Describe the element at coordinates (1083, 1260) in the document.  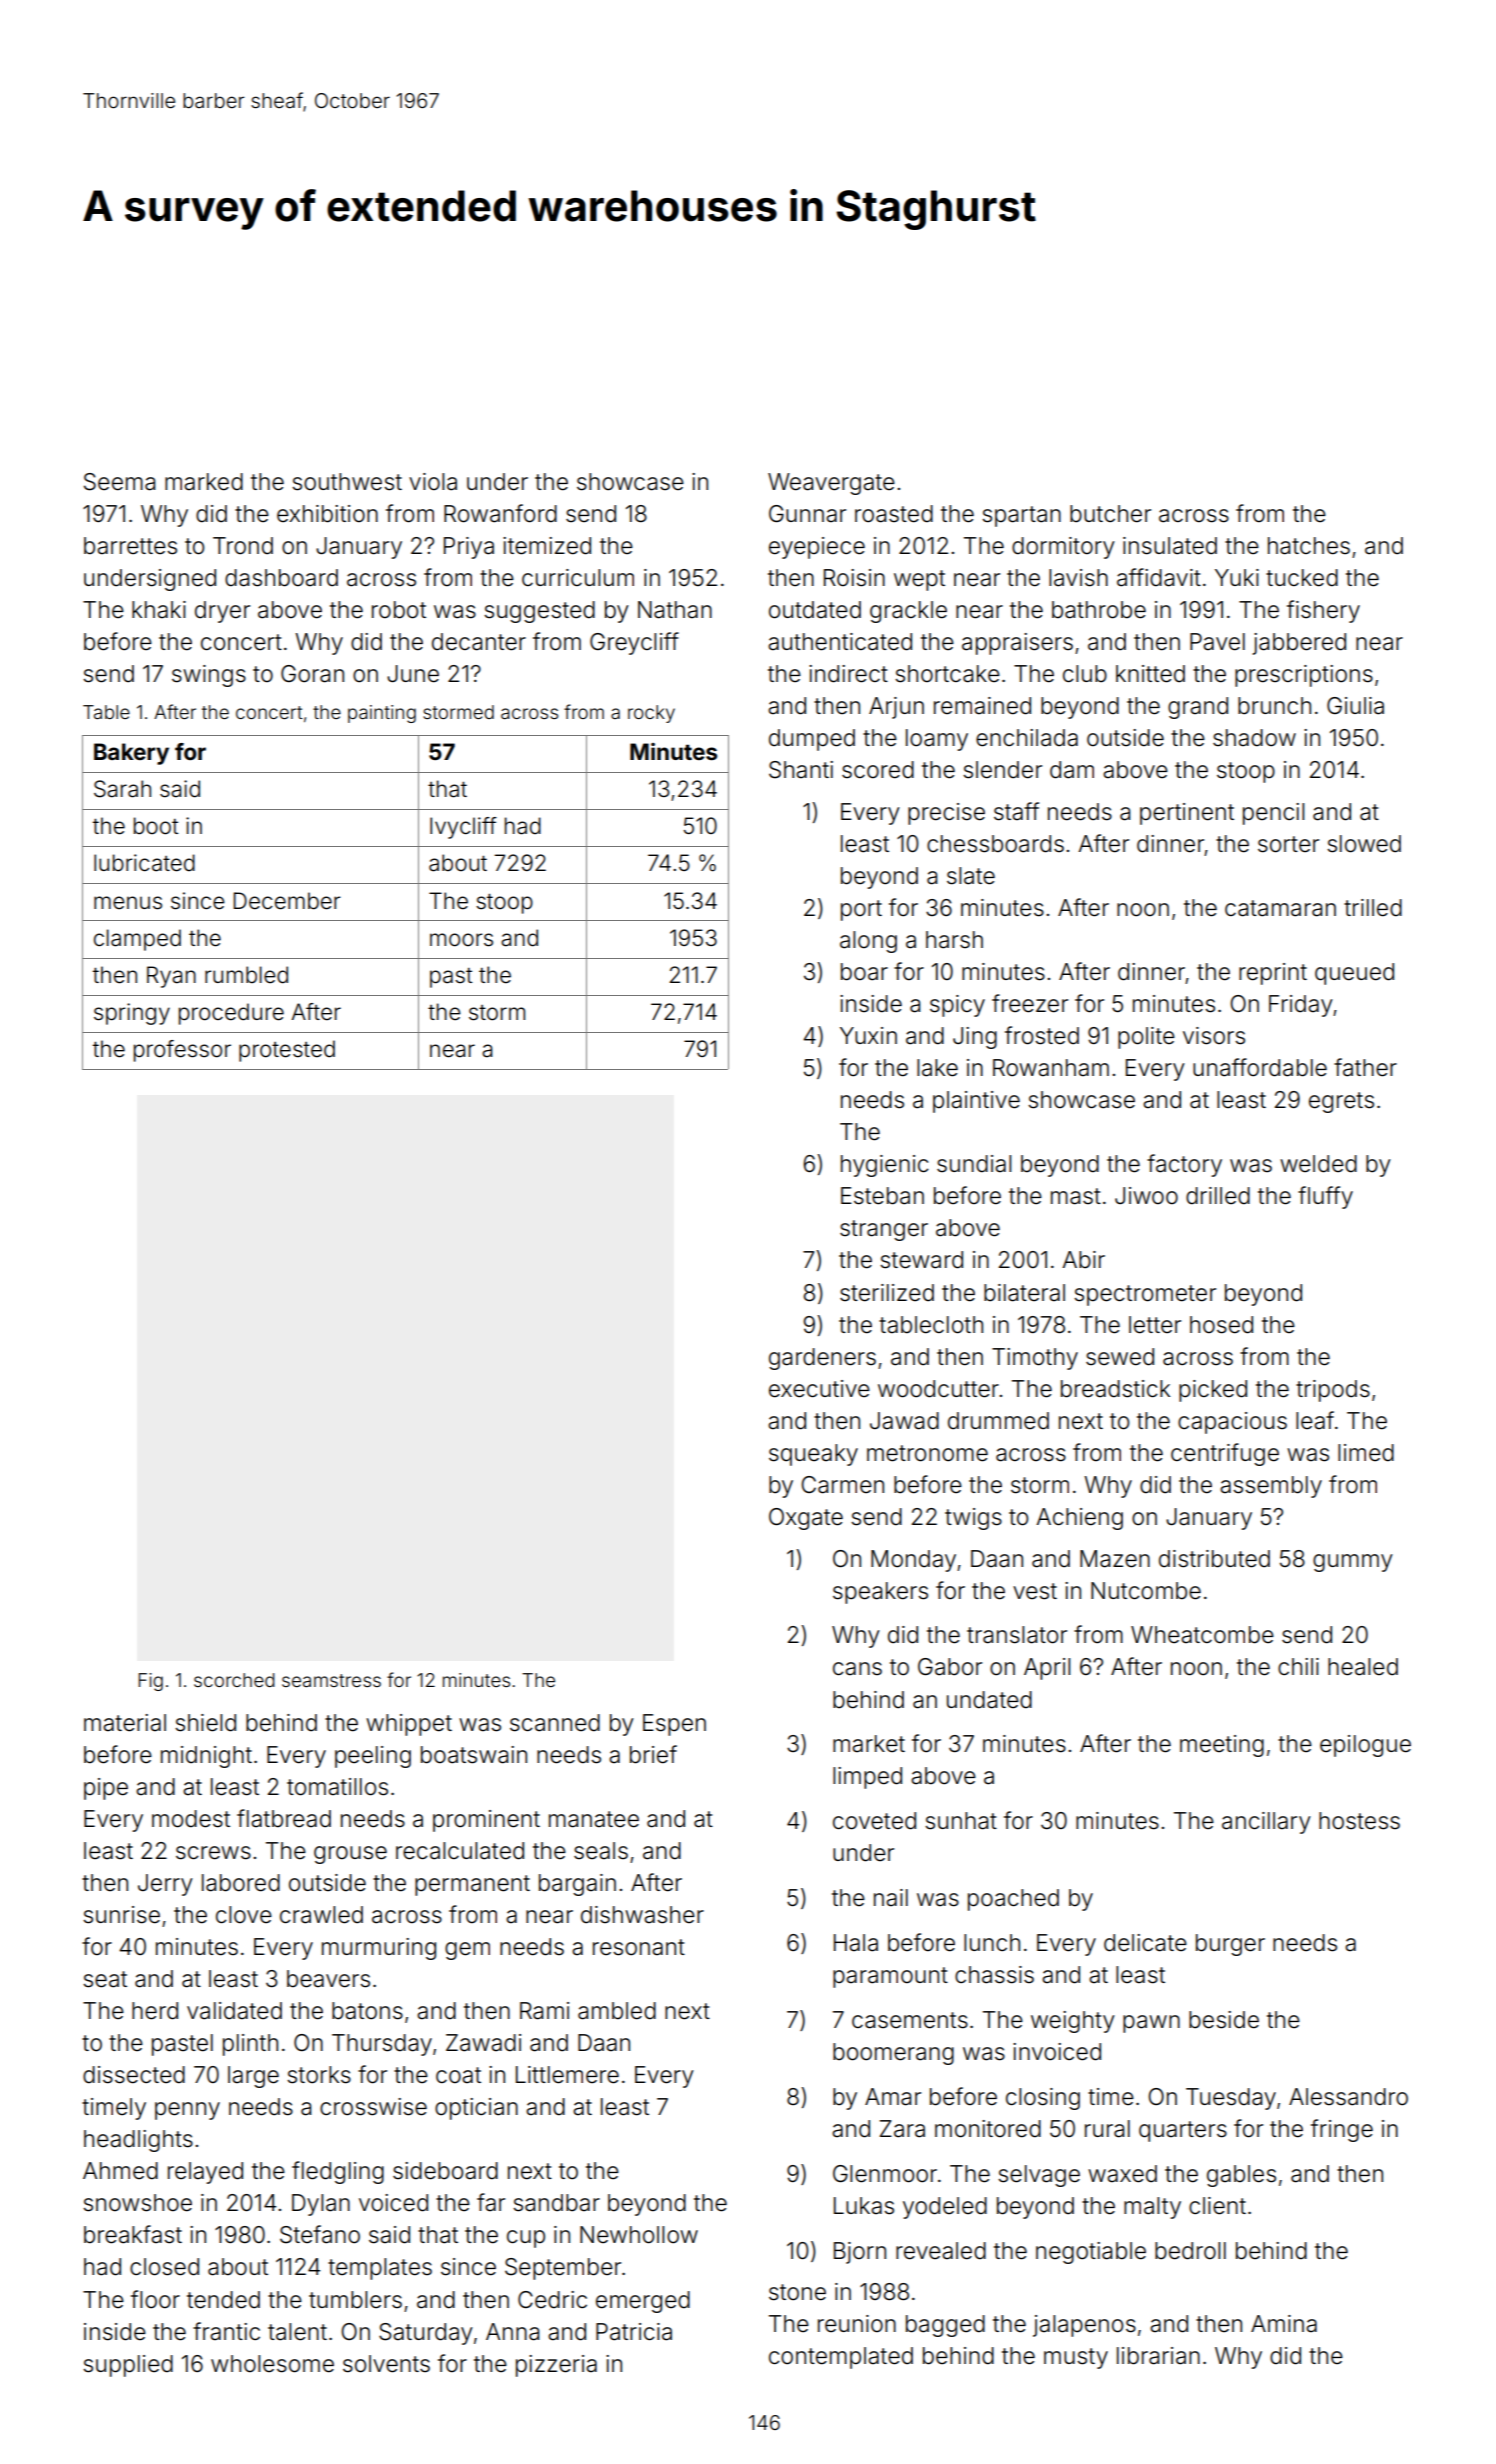
I see `Abir` at that location.
